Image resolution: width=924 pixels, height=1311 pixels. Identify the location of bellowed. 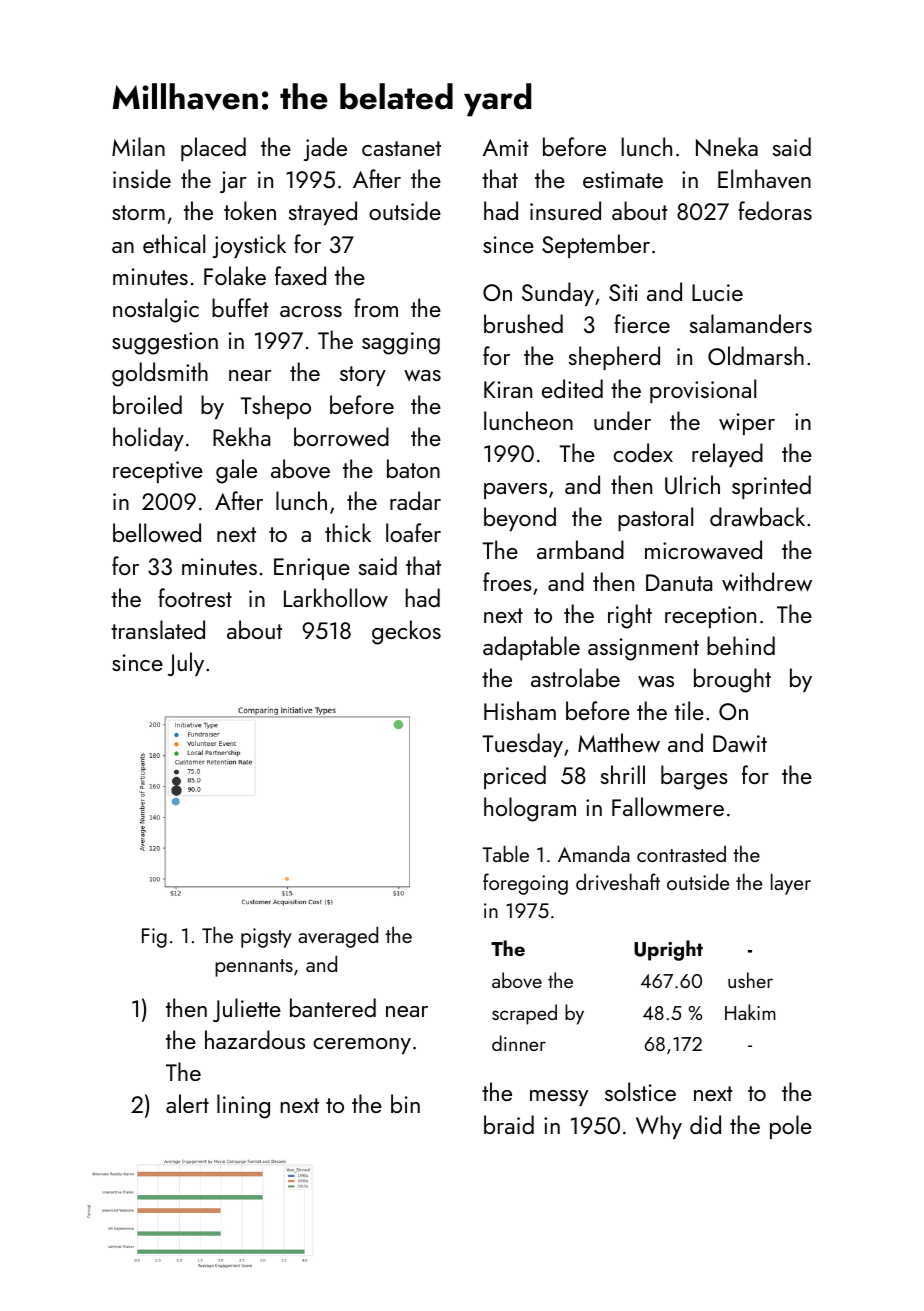
(157, 533).
